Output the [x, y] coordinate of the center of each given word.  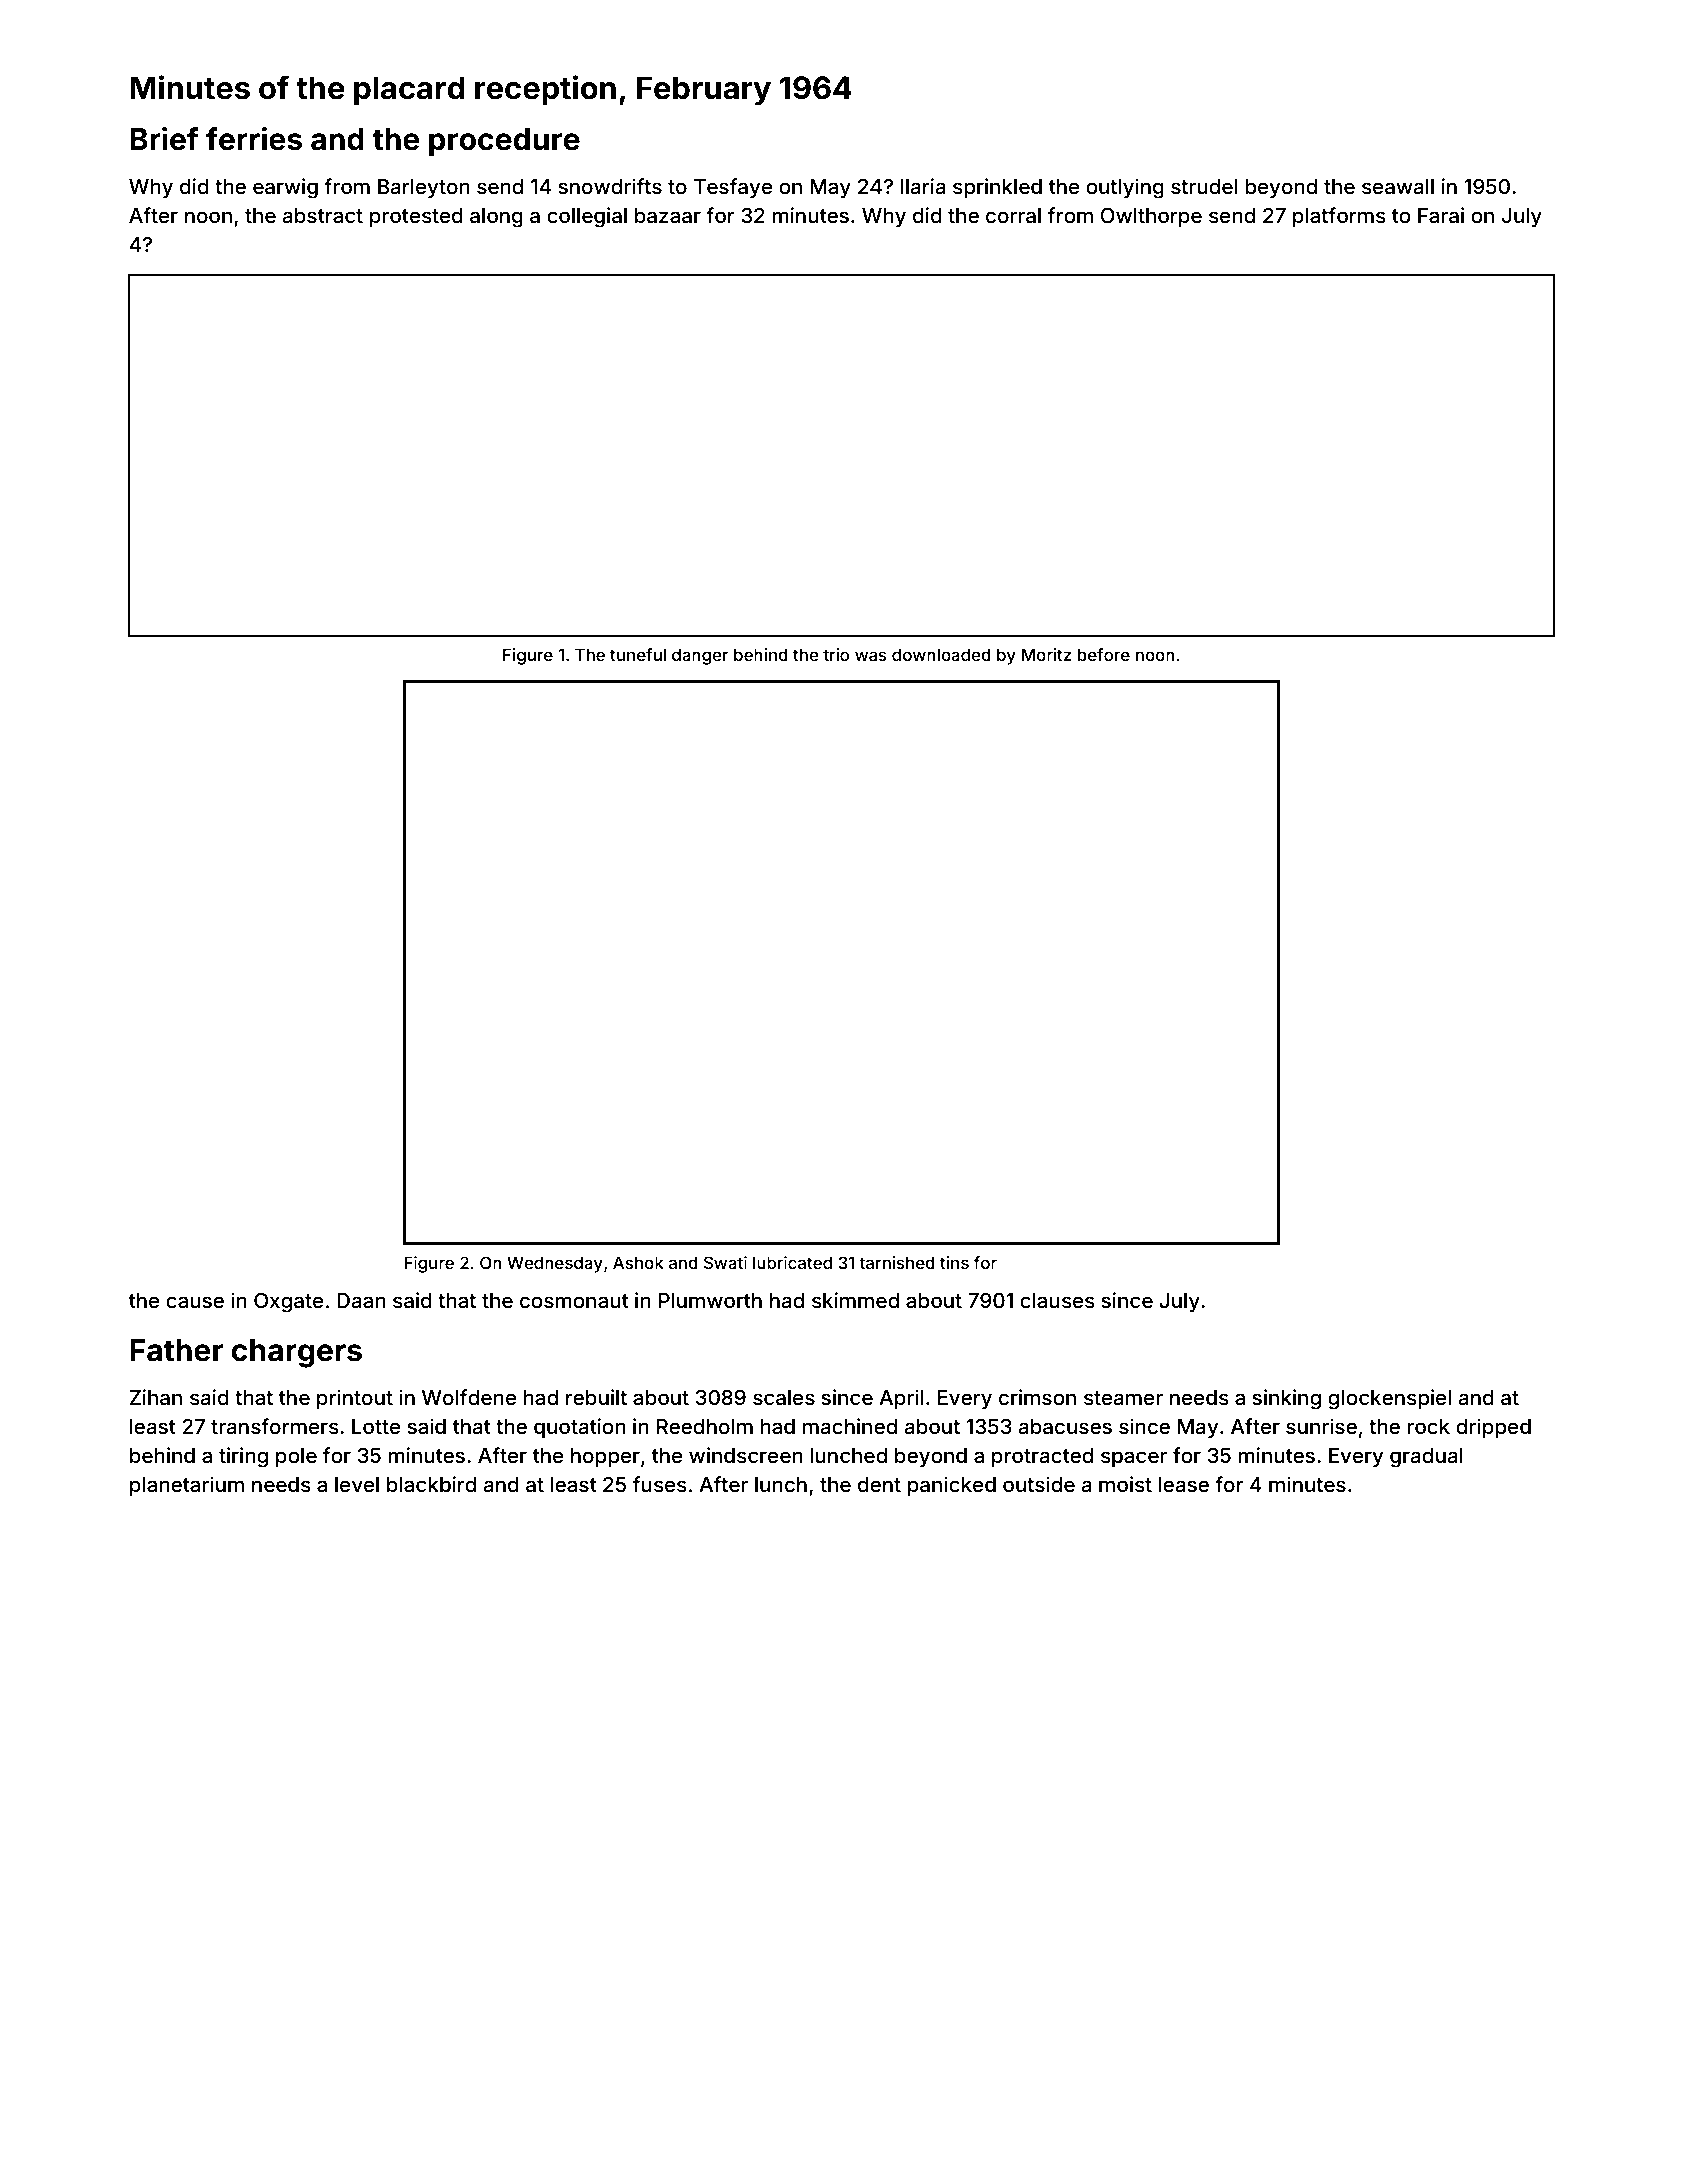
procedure [504, 142]
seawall [1398, 186]
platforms [1339, 217]
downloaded [941, 654]
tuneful [638, 654]
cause [195, 1302]
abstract [323, 215]
